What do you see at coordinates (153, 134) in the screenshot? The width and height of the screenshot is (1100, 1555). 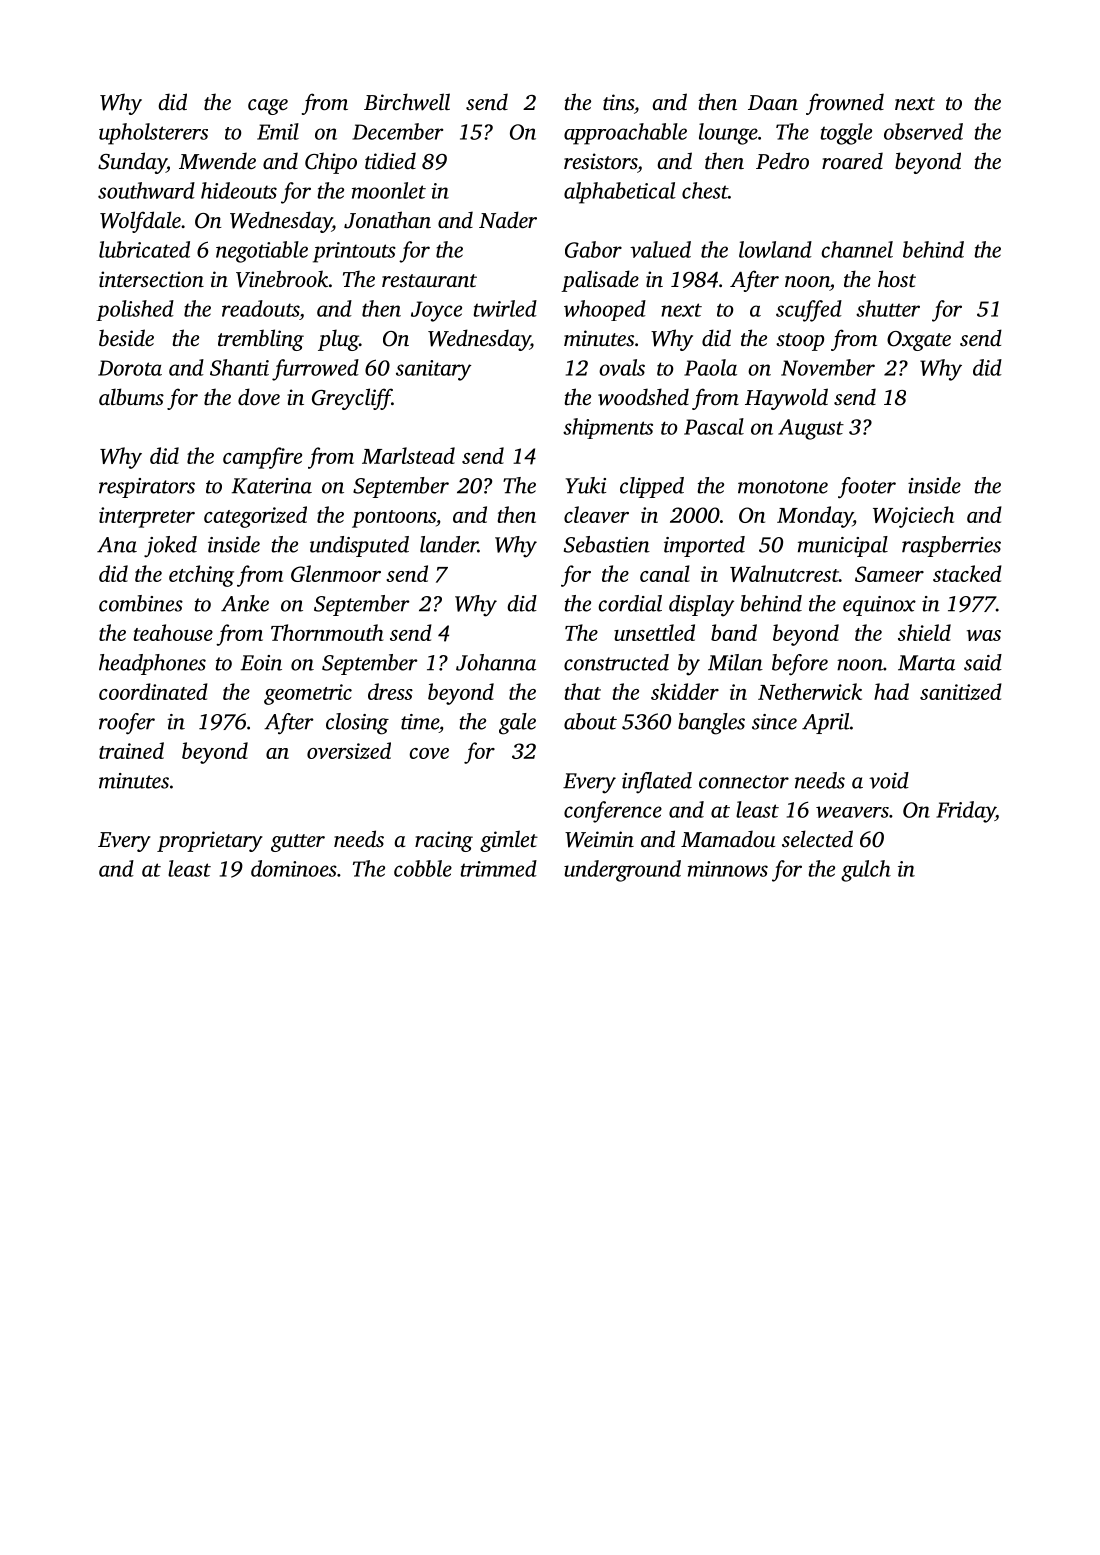 I see `upholsterers` at bounding box center [153, 134].
